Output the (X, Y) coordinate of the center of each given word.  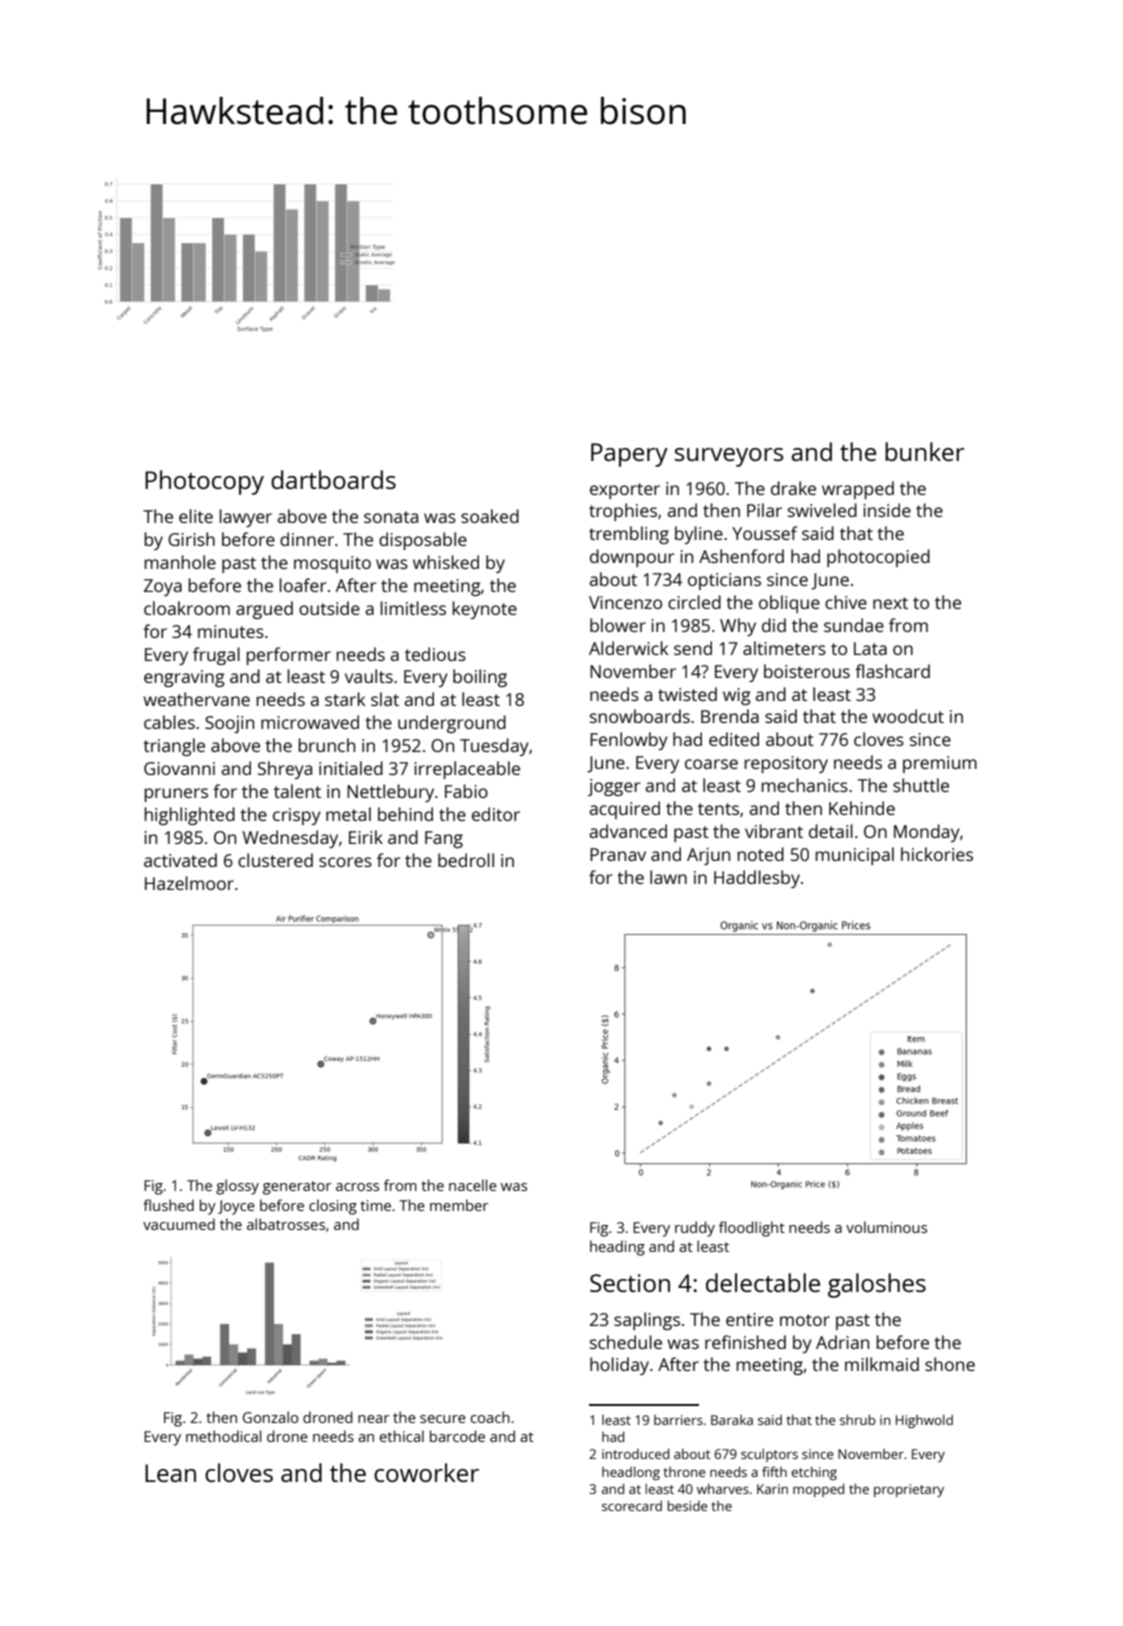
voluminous (886, 1227)
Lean (170, 1473)
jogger (614, 787)
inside (887, 510)
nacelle (473, 1185)
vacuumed (179, 1224)
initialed (351, 768)
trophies (623, 512)
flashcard (892, 671)
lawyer (246, 518)
